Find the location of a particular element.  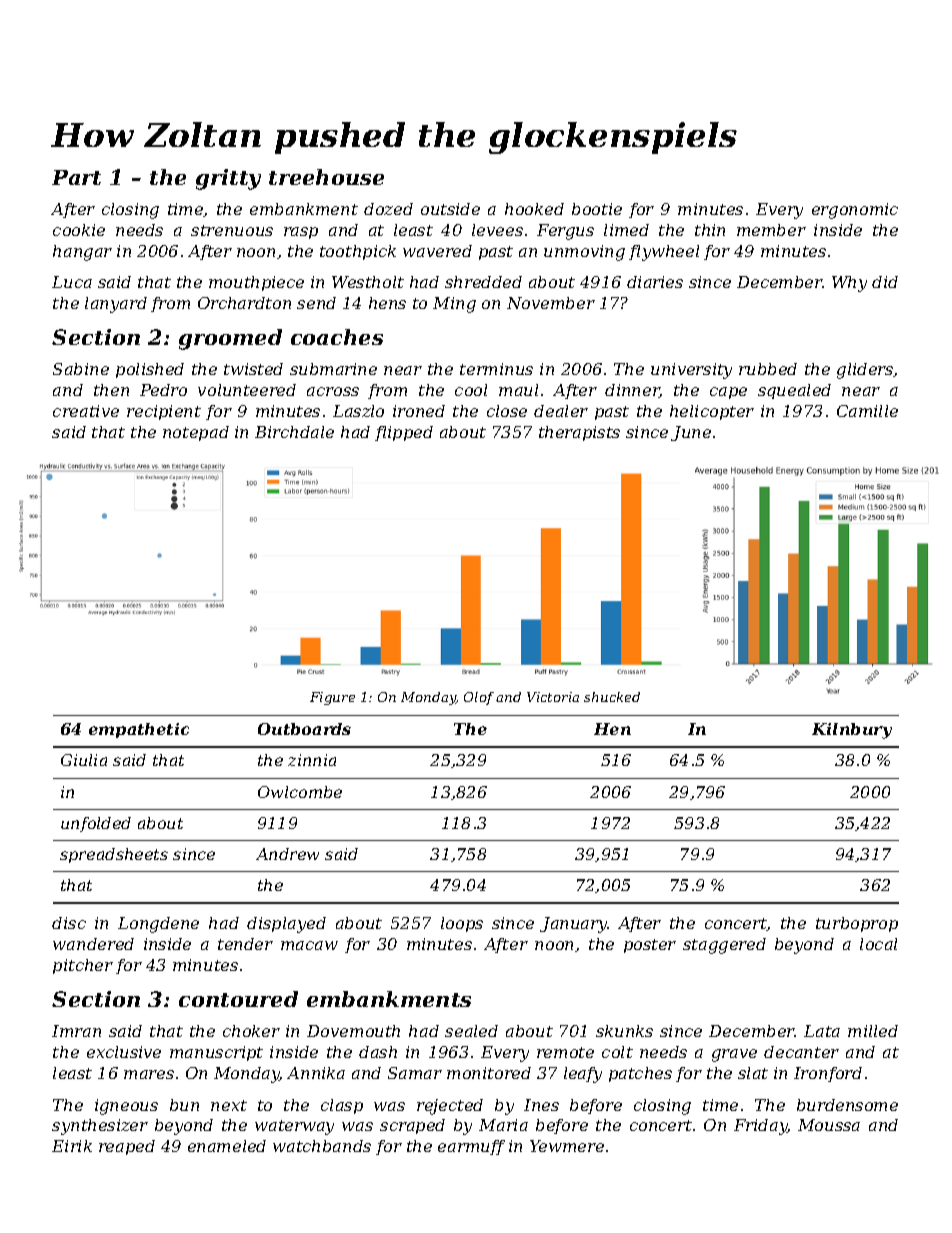

bootie is located at coordinates (597, 209).
